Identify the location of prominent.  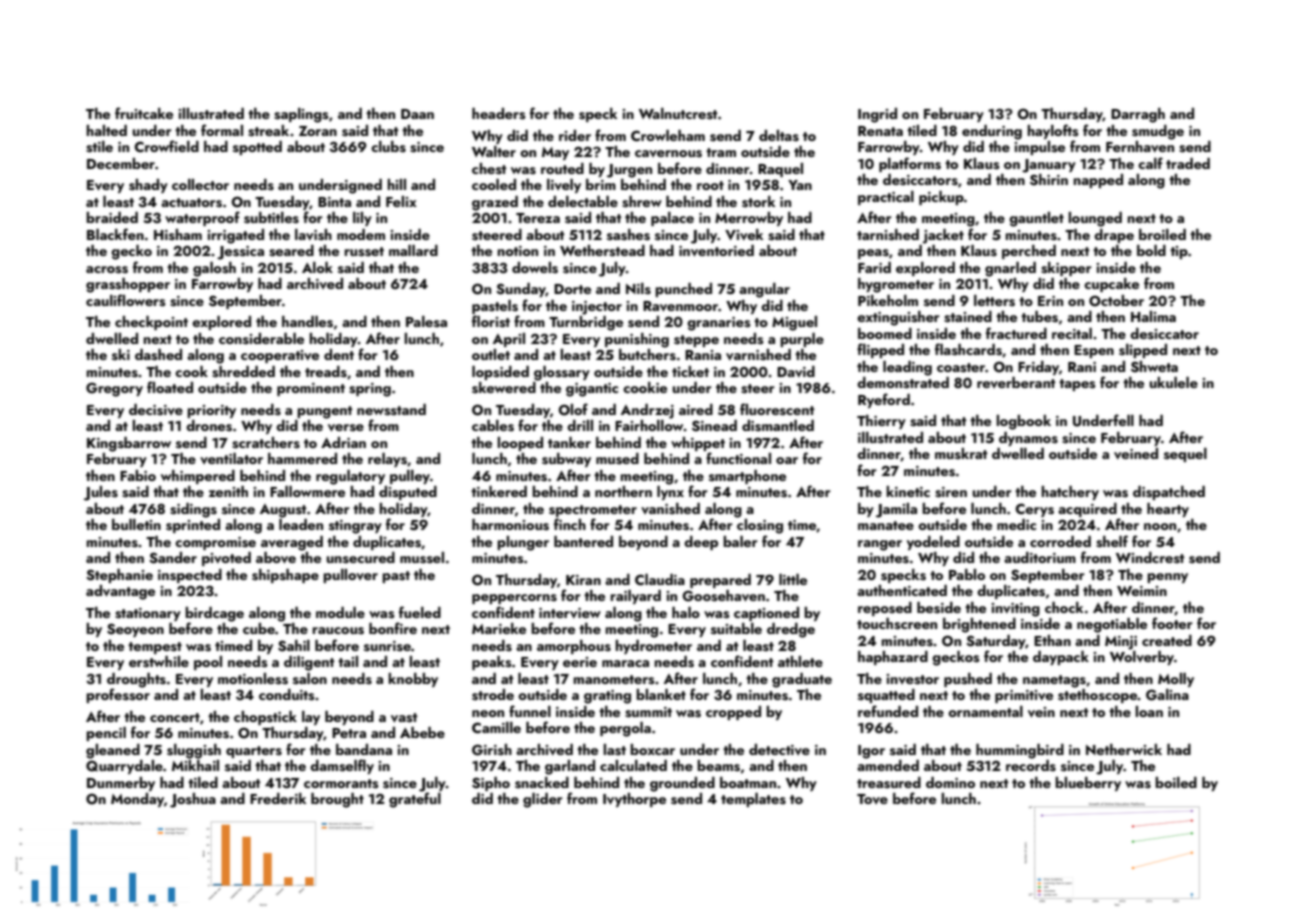
(311, 389).
